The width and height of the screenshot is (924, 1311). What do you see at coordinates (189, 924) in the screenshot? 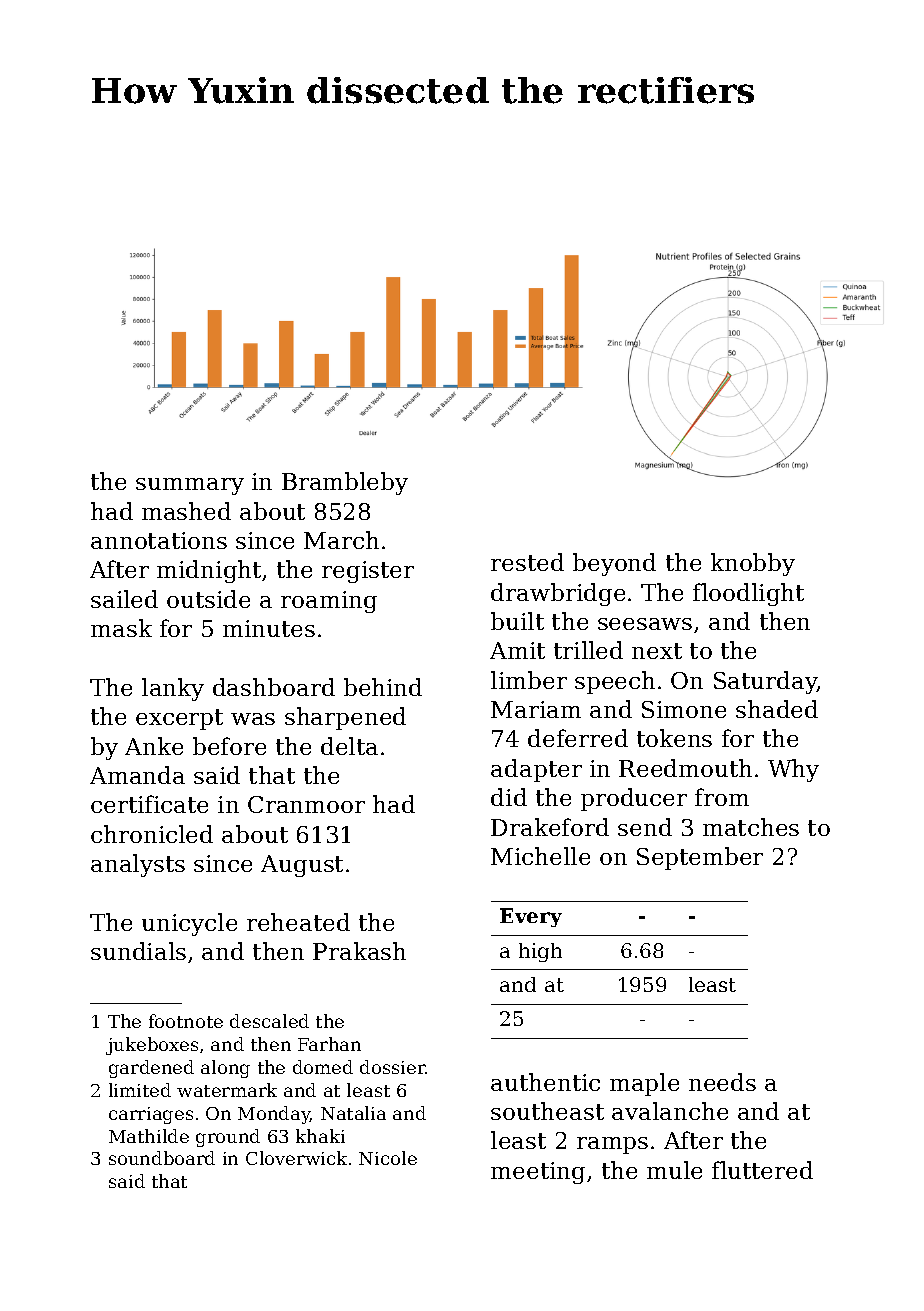
I see `unicycle` at bounding box center [189, 924].
